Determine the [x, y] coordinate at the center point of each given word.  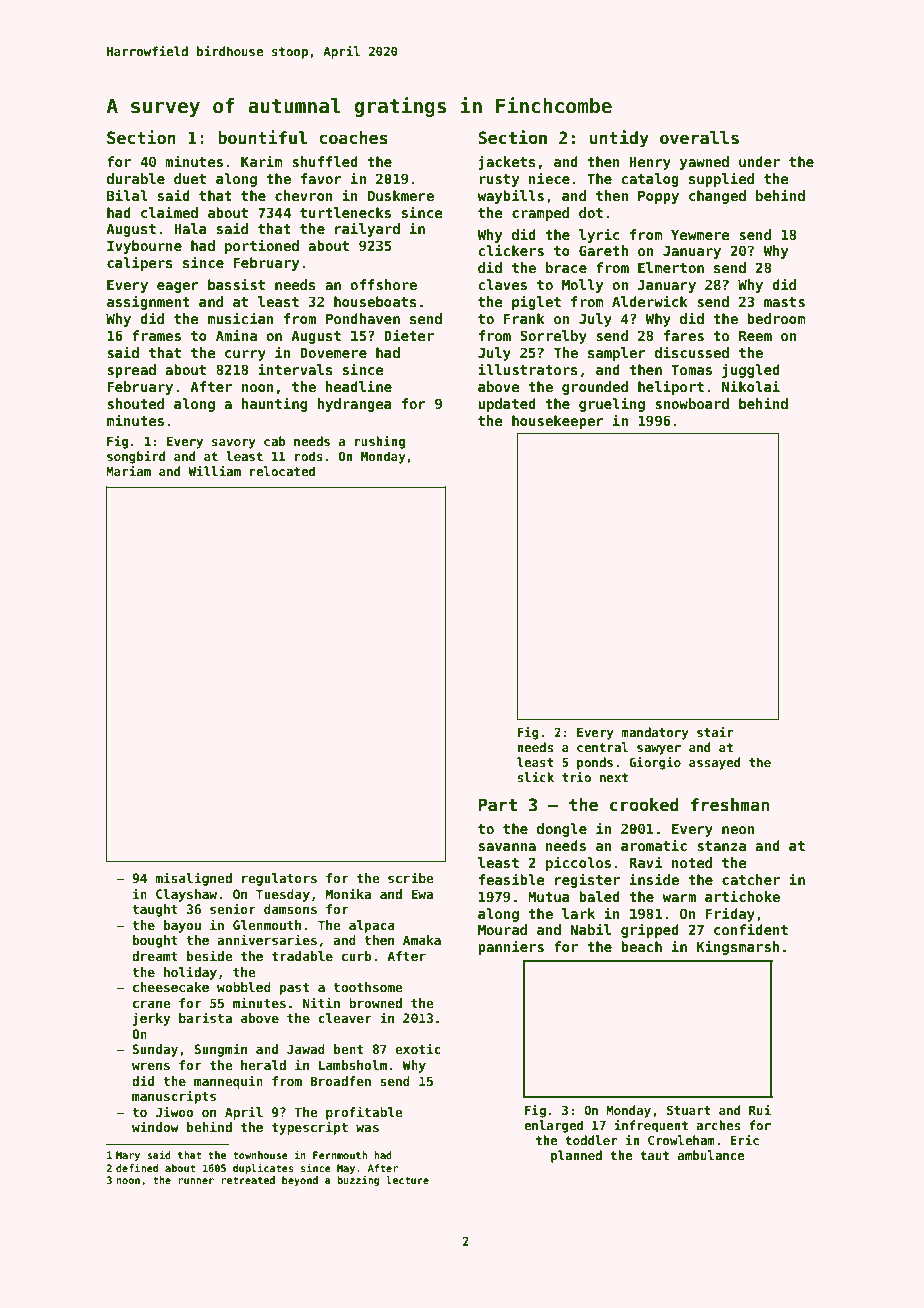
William [214, 471]
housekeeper [558, 422]
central [602, 747]
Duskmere [401, 195]
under [759, 161]
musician [241, 318]
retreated [248, 1180]
